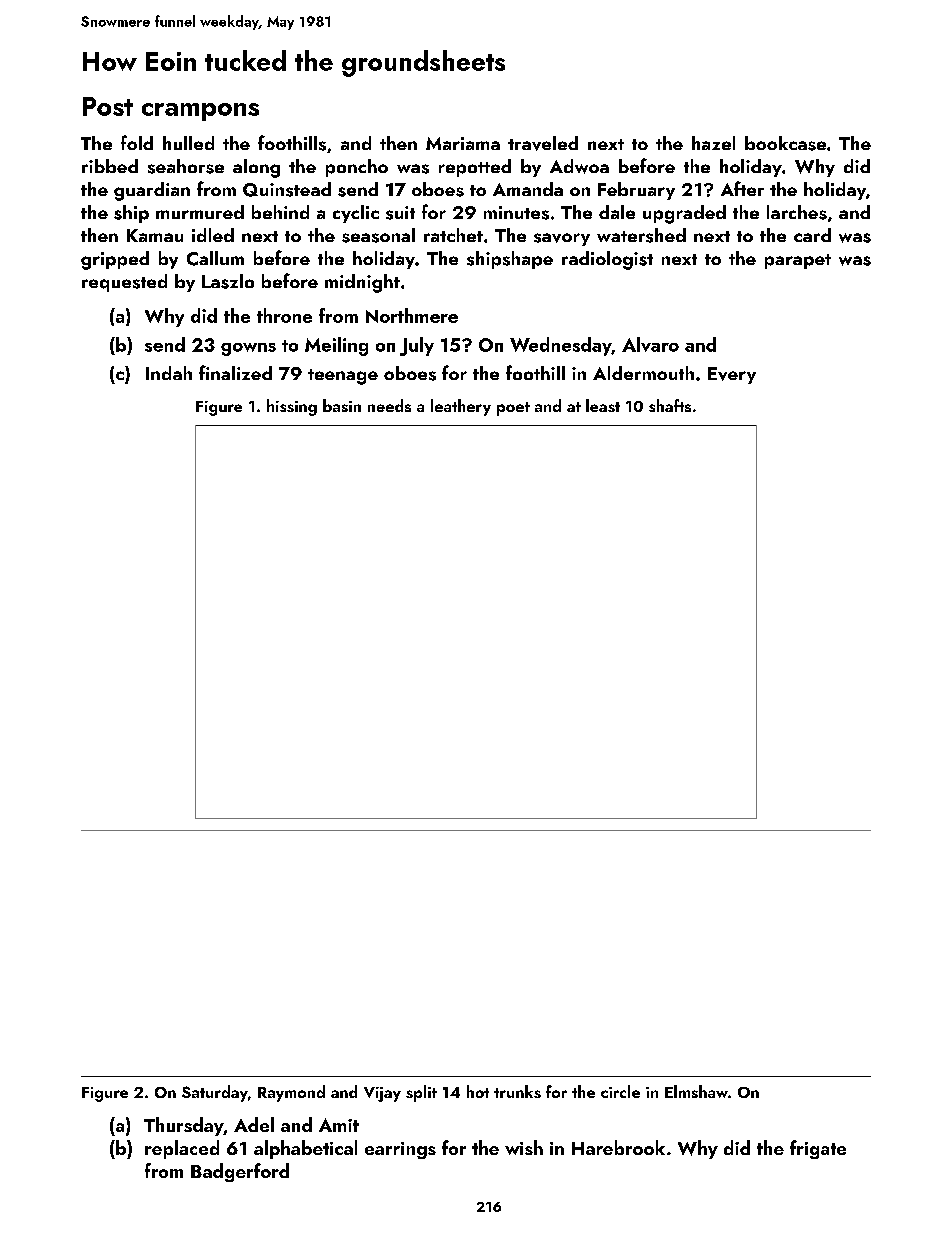 The image size is (952, 1233). I want to click on hissing, so click(292, 407).
